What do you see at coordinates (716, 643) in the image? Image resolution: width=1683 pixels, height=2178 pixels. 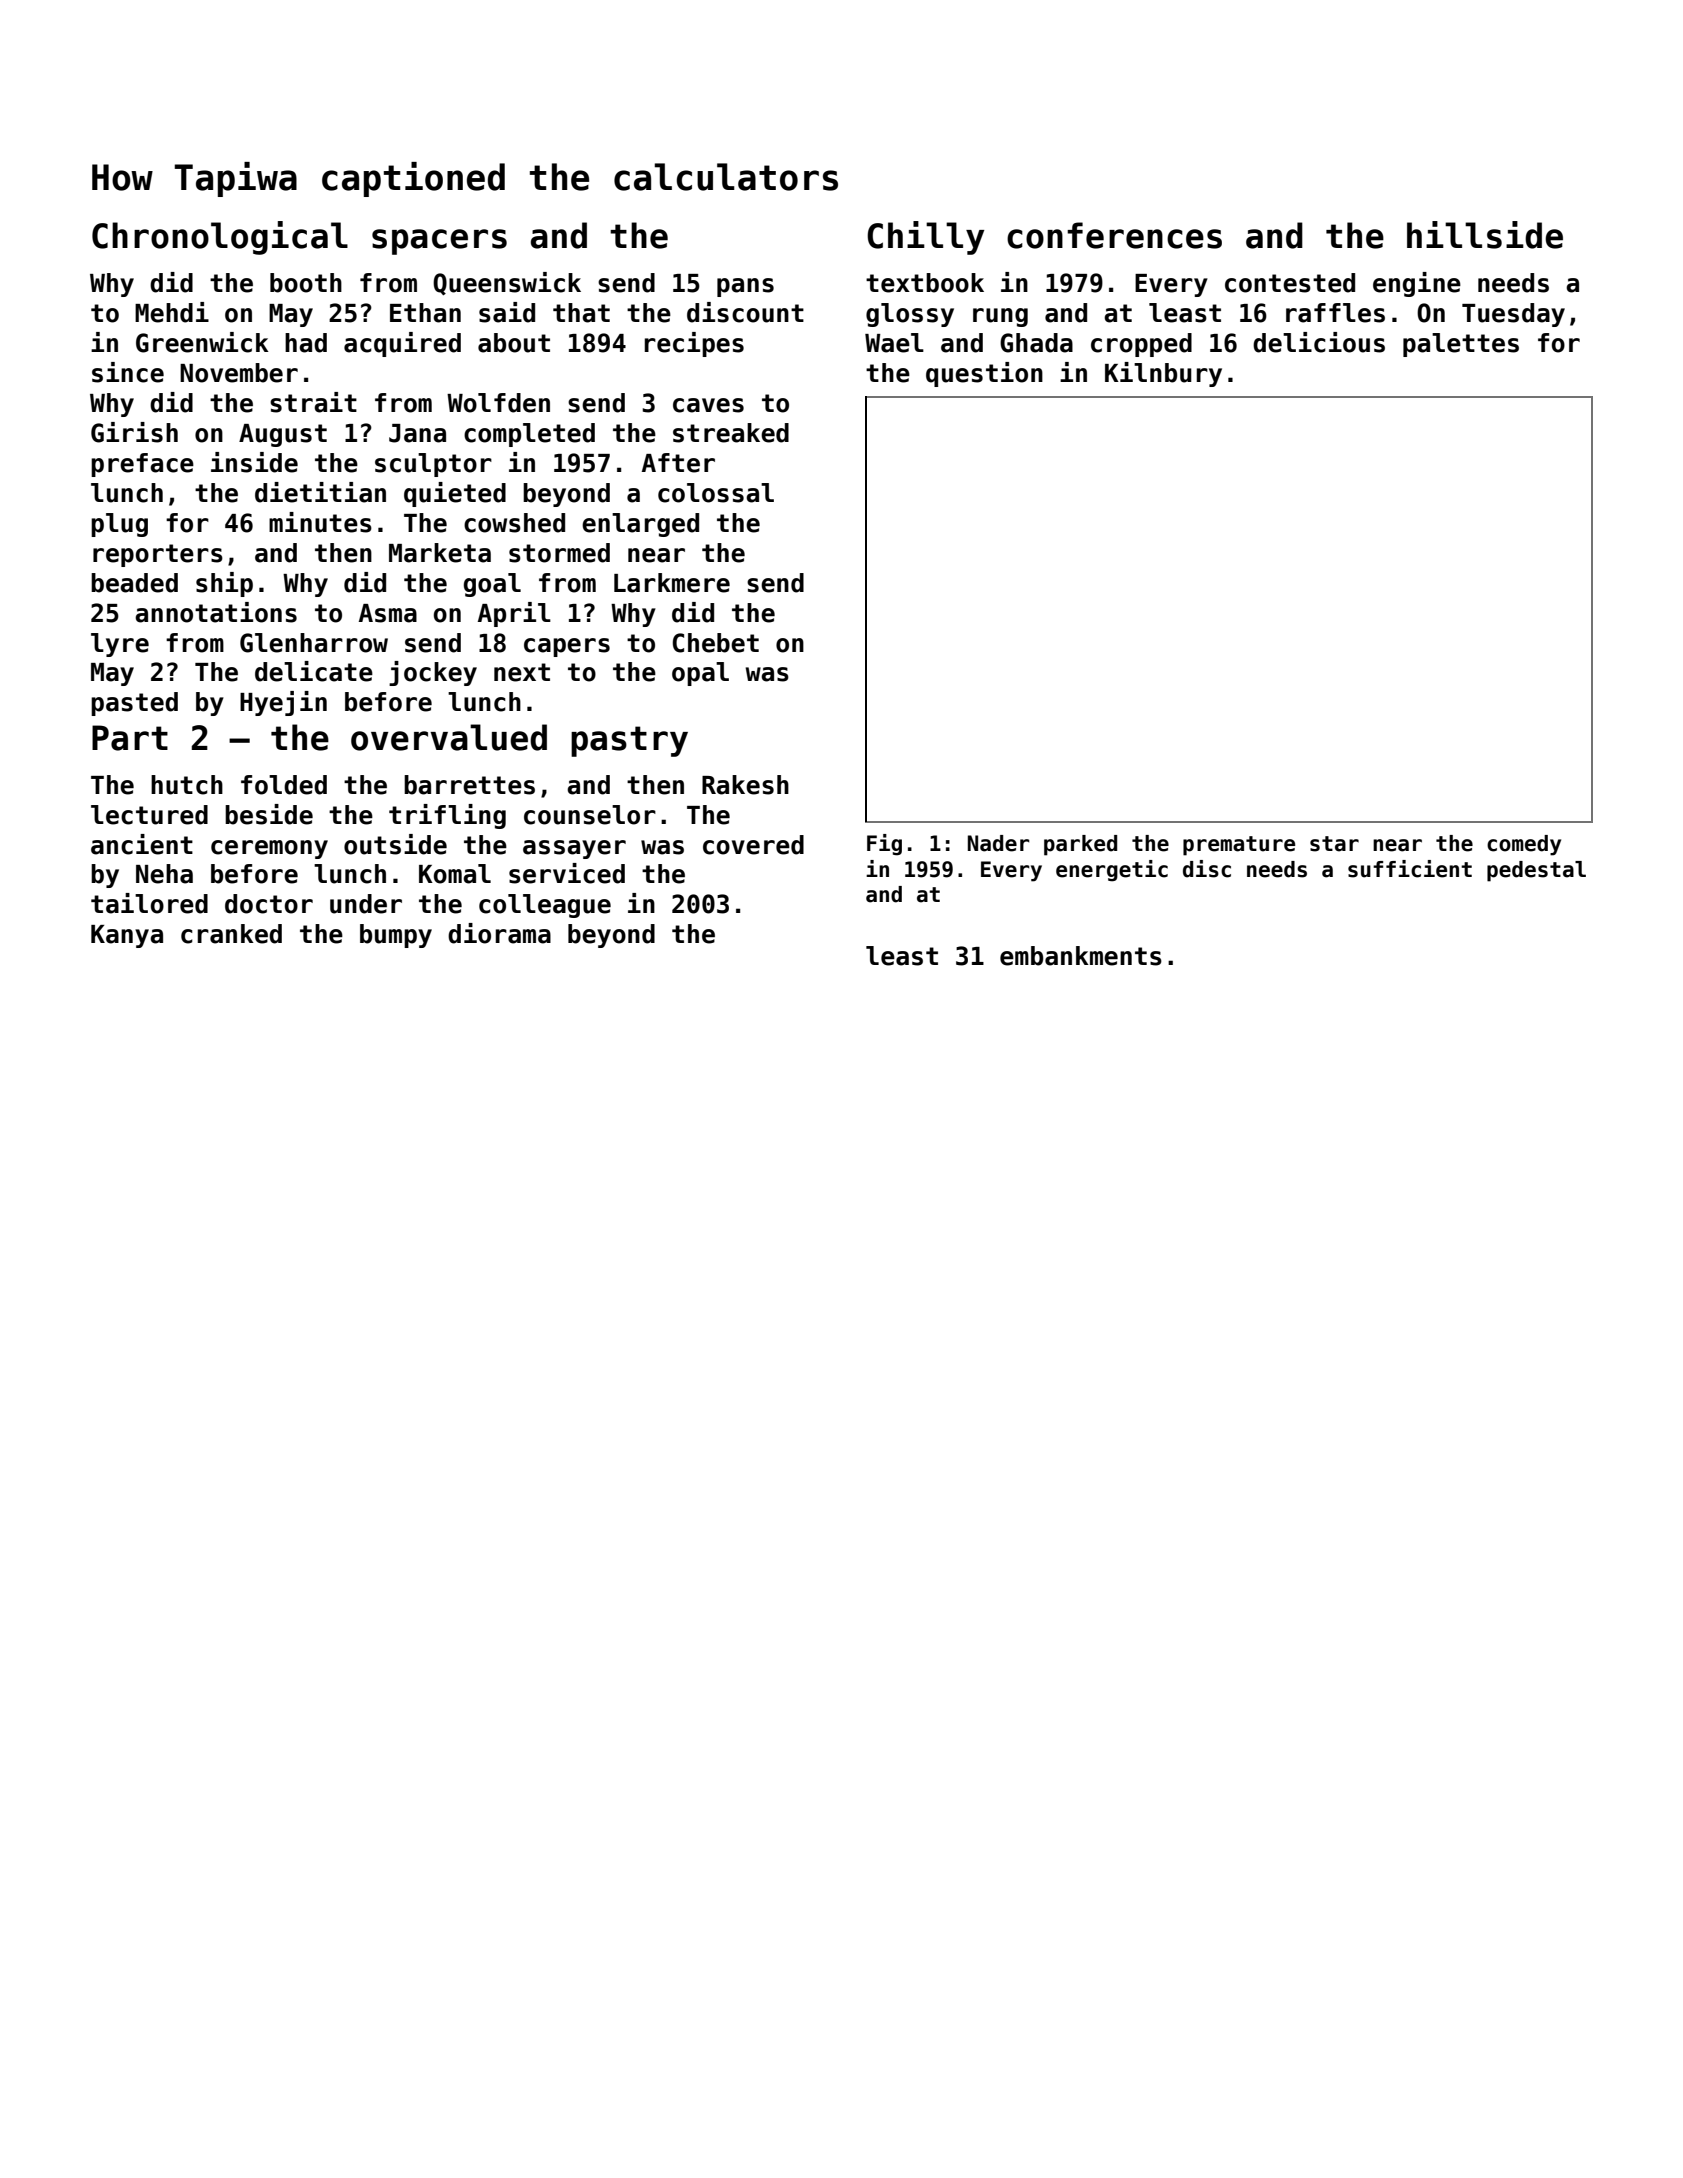 I see `Chebet` at bounding box center [716, 643].
